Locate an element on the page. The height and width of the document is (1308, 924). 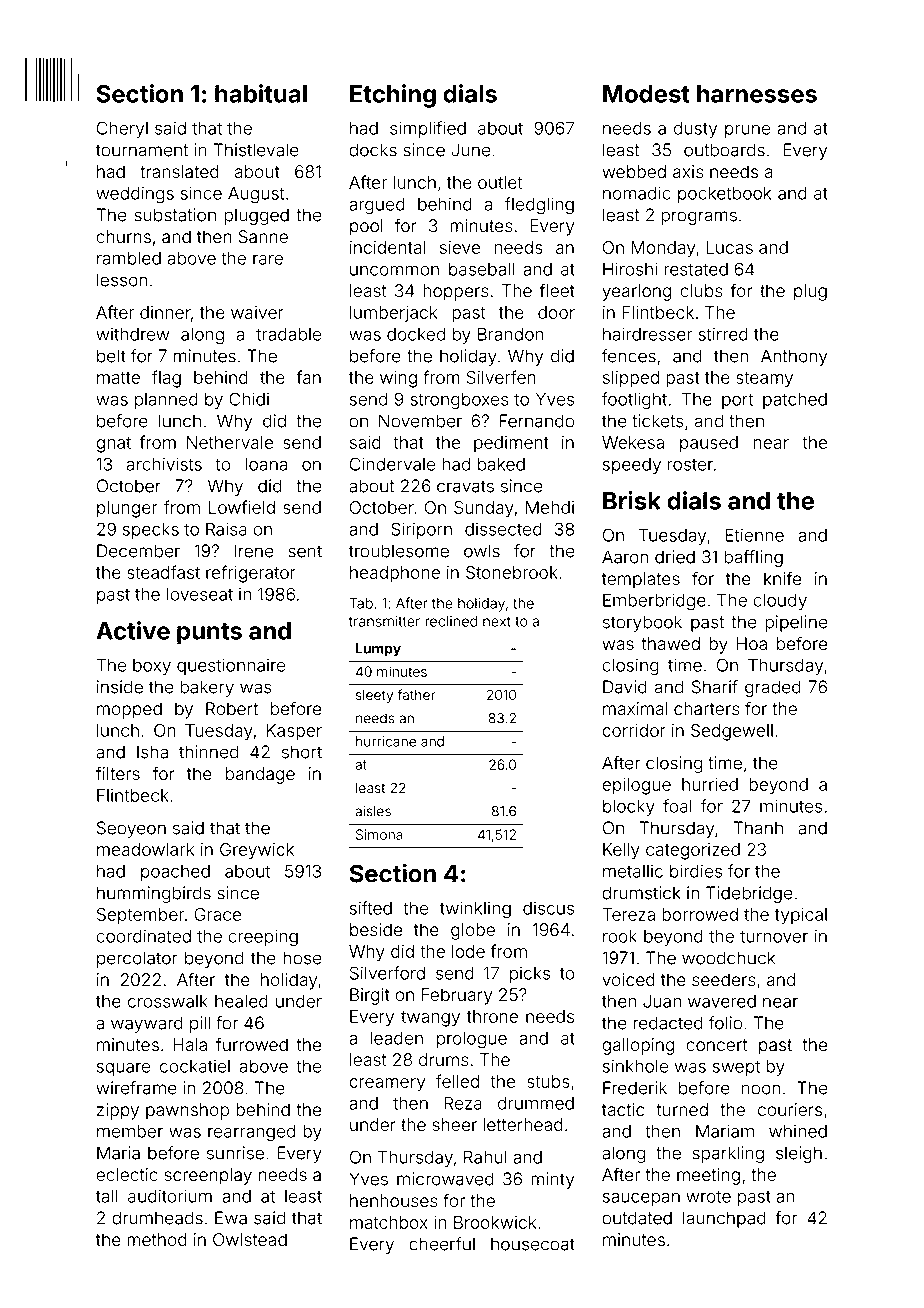
cloudy is located at coordinates (780, 602).
